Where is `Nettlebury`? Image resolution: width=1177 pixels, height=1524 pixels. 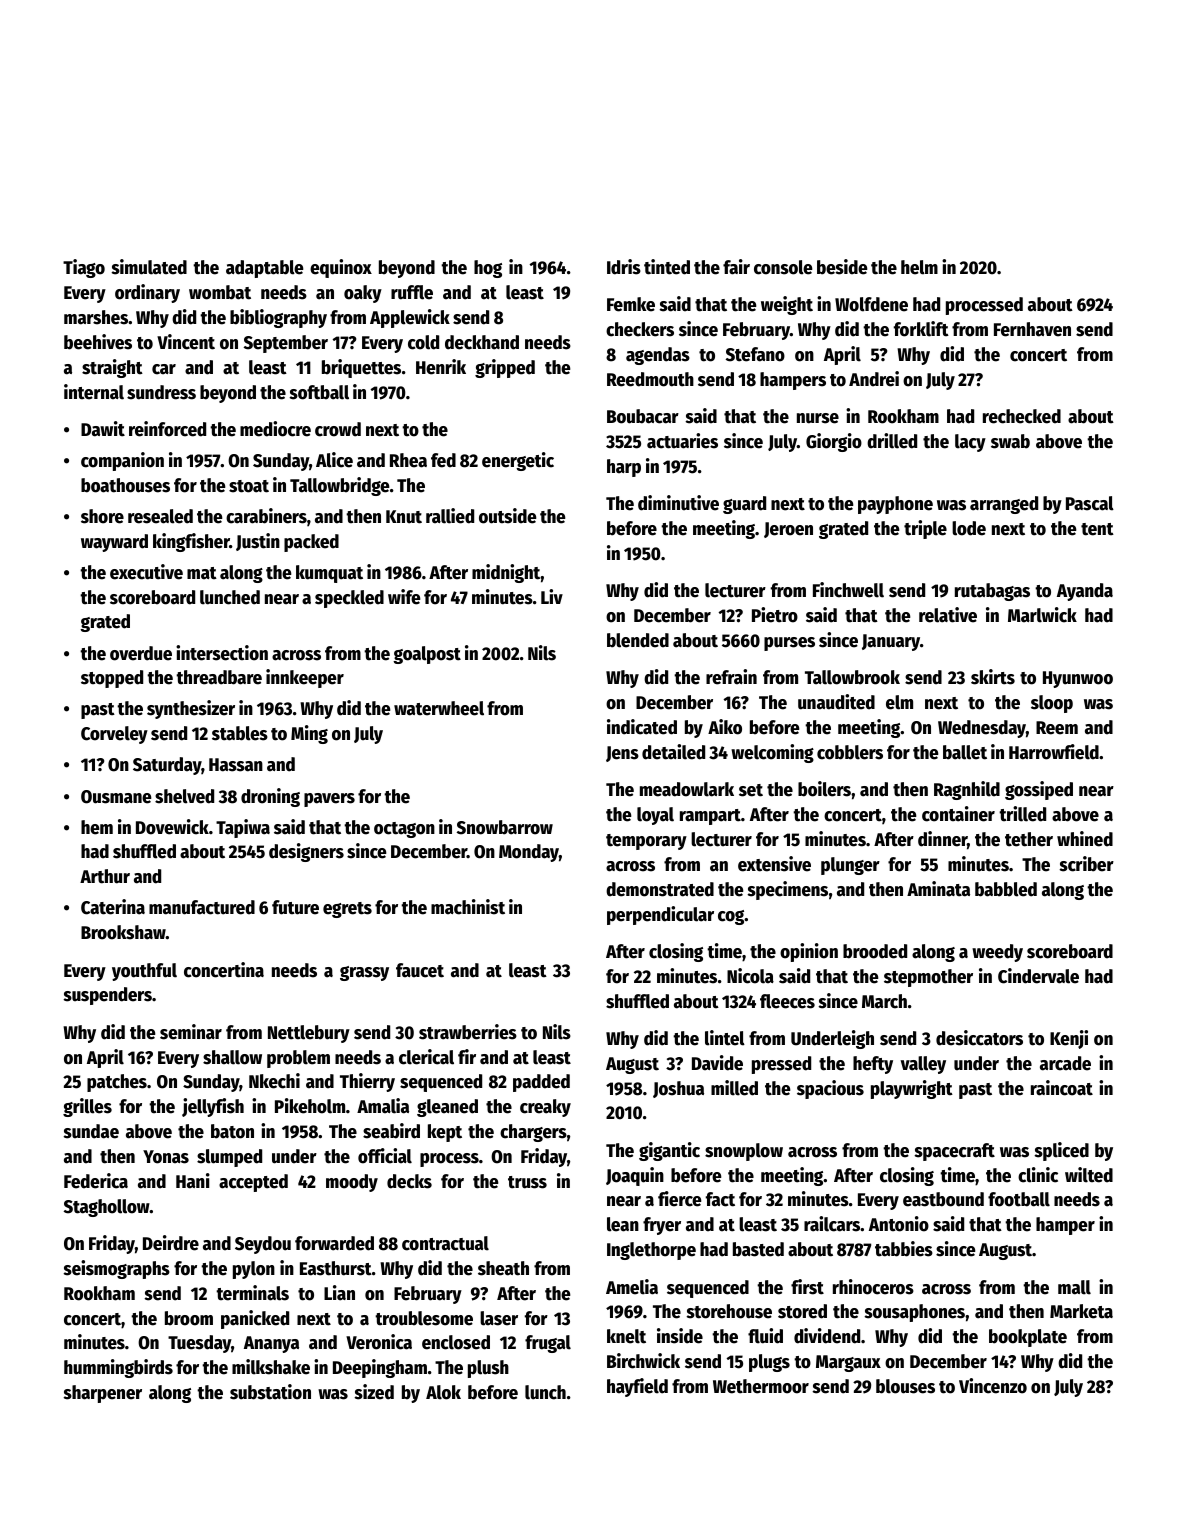 Nettlebury is located at coordinates (309, 1034).
